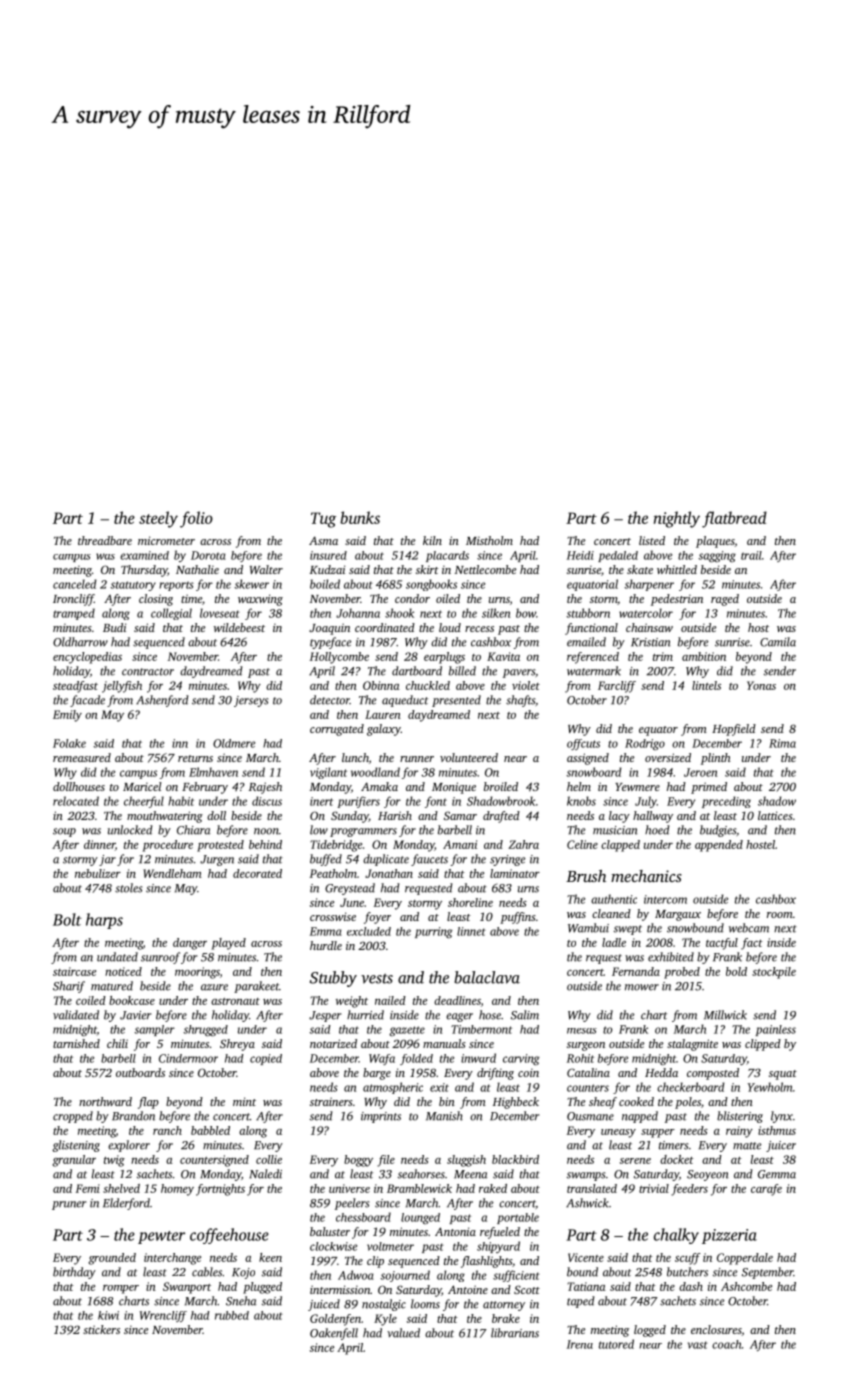  What do you see at coordinates (635, 1161) in the screenshot?
I see `serene` at bounding box center [635, 1161].
